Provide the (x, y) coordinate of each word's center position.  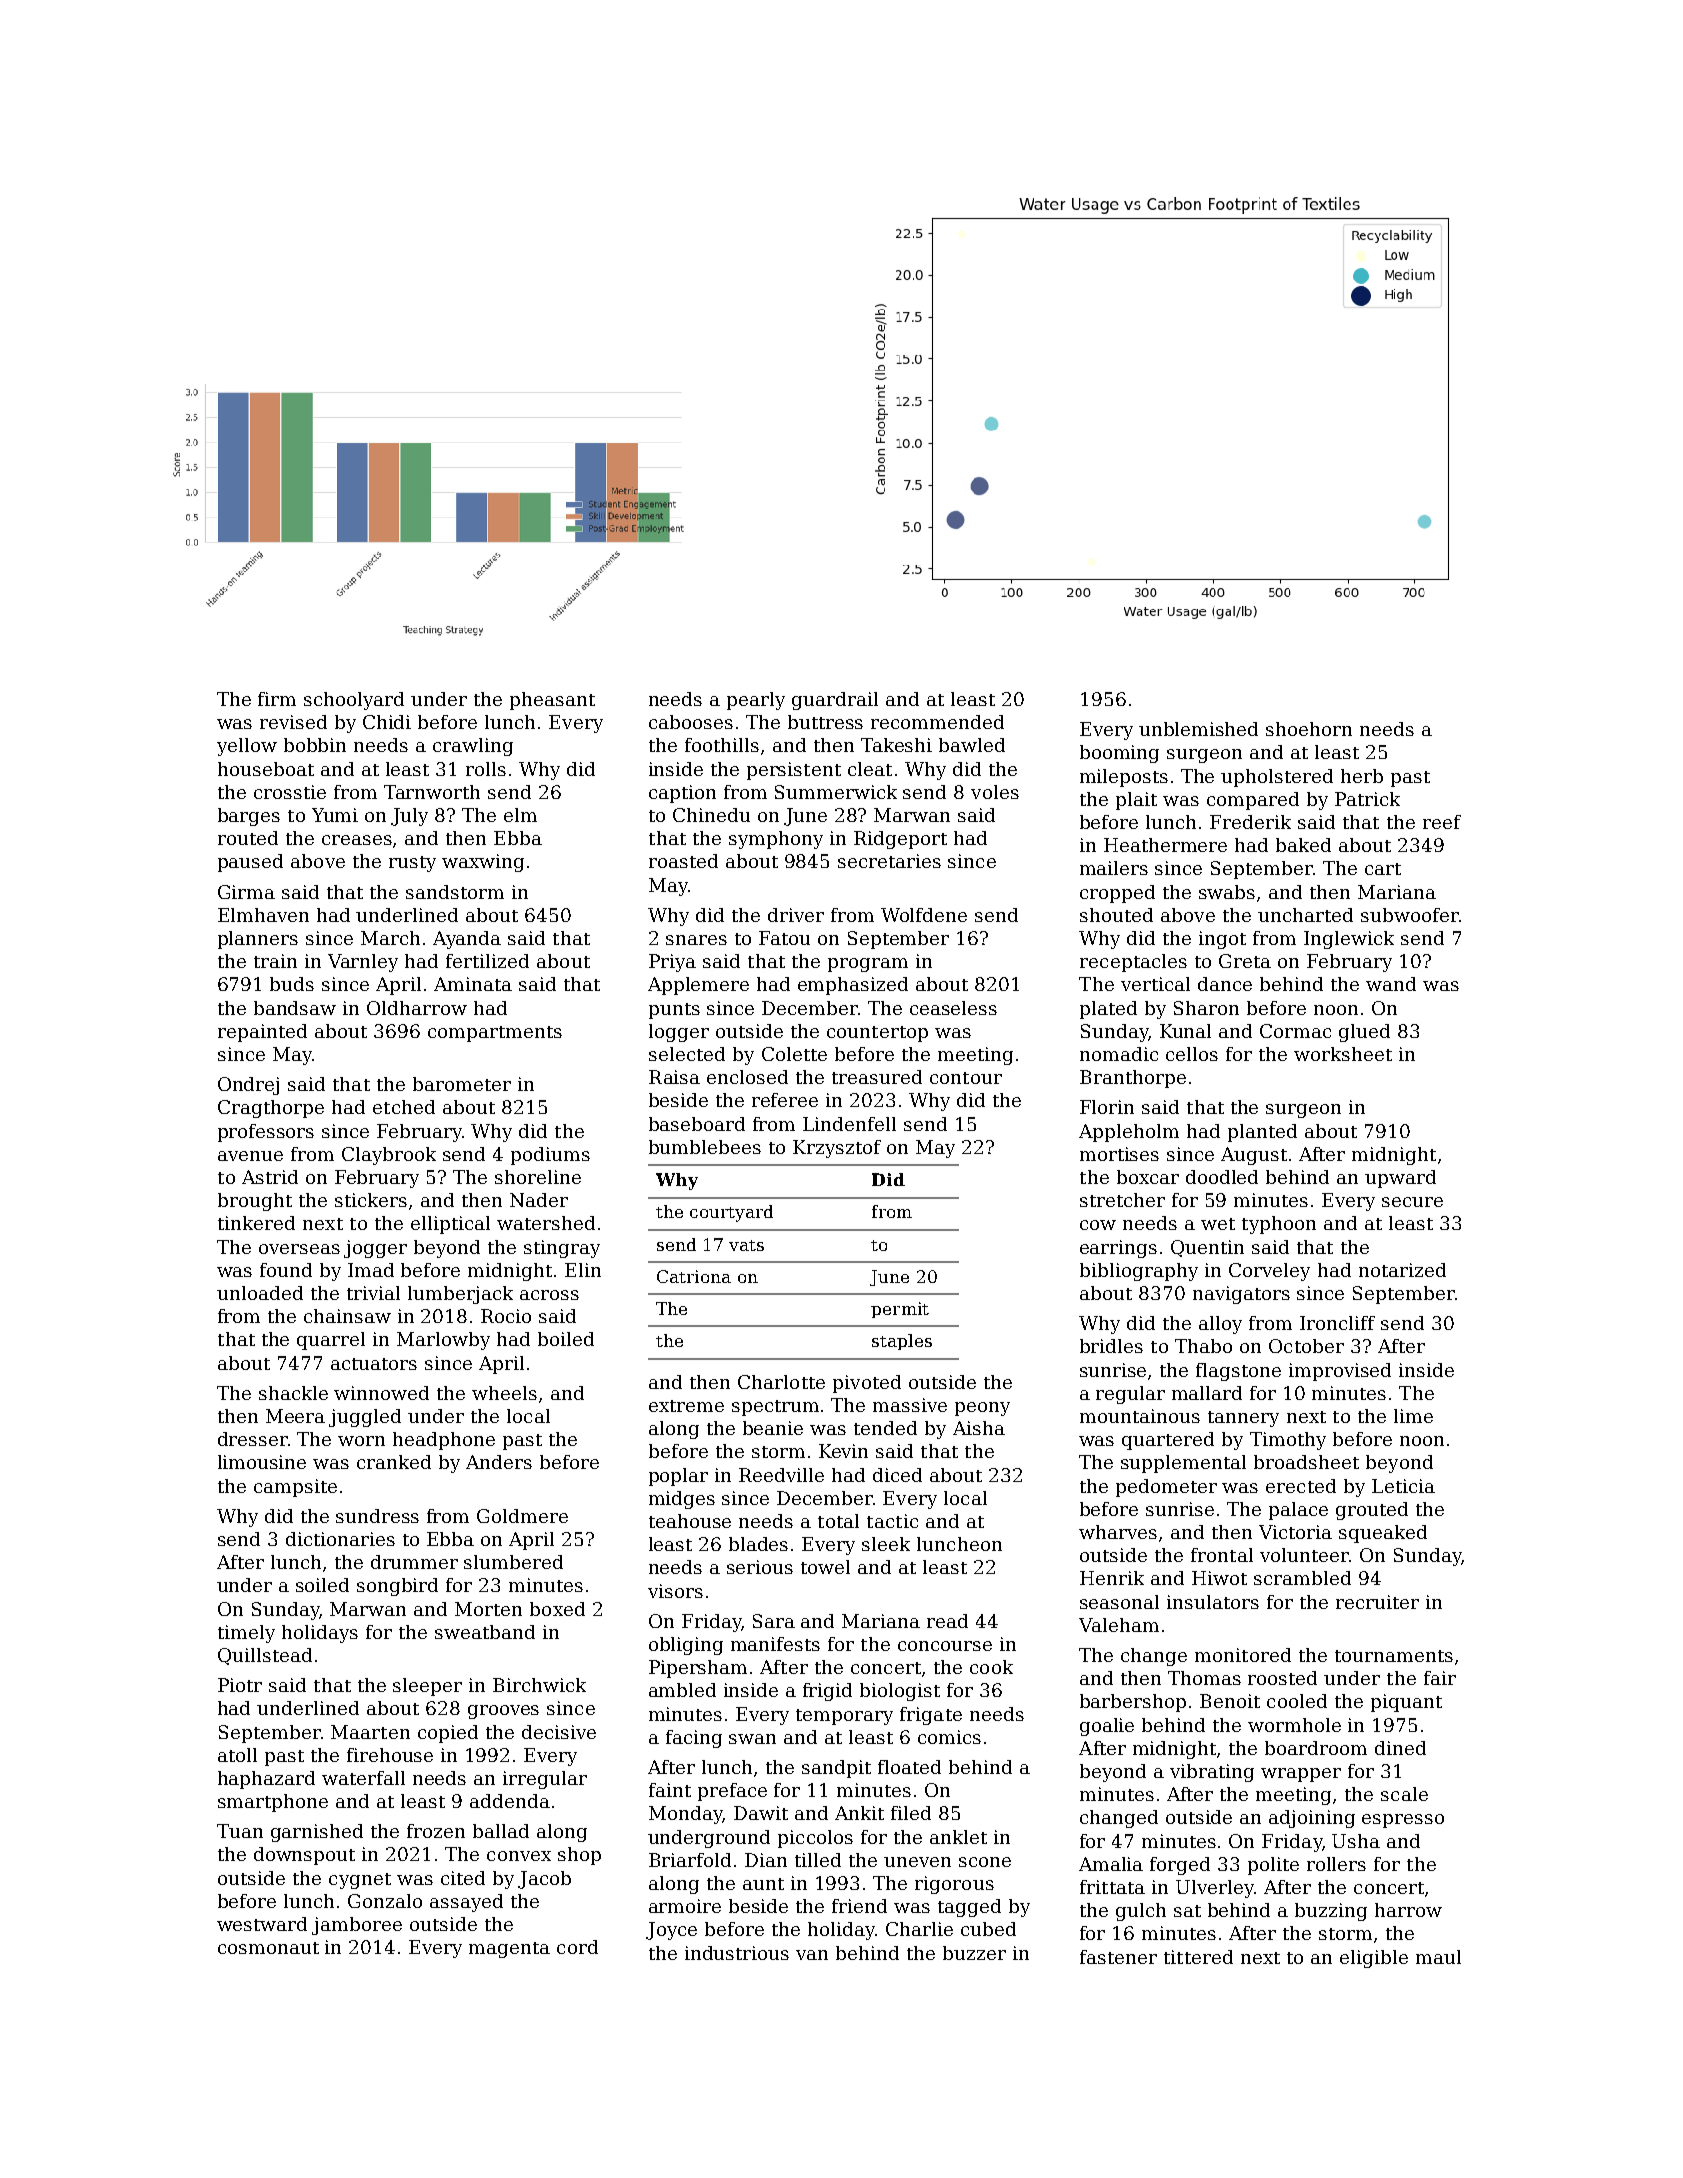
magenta (509, 1950)
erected (1301, 1486)
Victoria (1295, 1532)
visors (675, 1591)
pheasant (552, 701)
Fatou (784, 938)
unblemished (1198, 729)
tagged (969, 1908)
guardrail (835, 701)
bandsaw (295, 1008)
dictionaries (340, 1539)
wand (1391, 984)
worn (361, 1441)
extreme (686, 1406)
